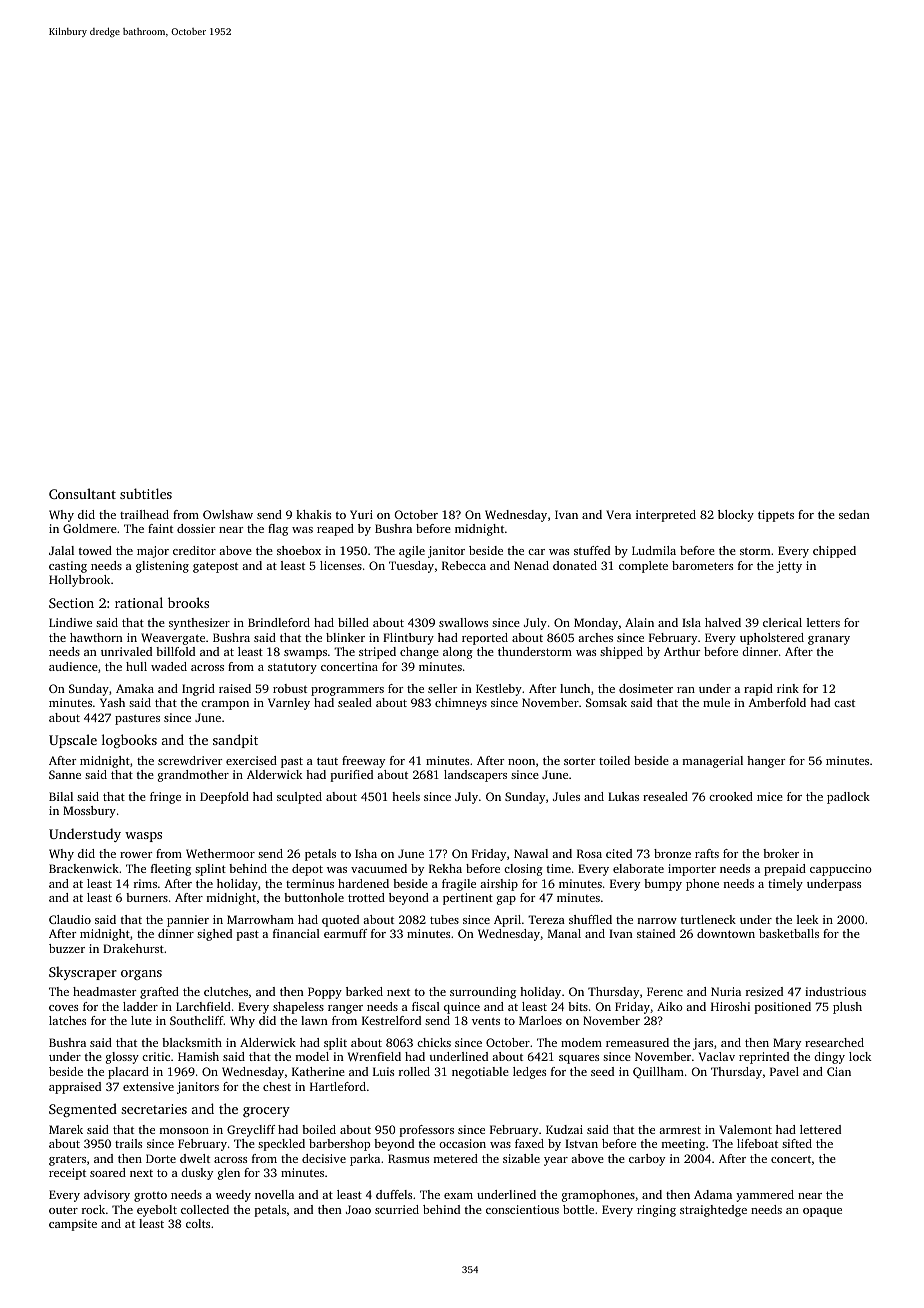  What do you see at coordinates (581, 1143) in the screenshot?
I see `Istvan` at bounding box center [581, 1143].
